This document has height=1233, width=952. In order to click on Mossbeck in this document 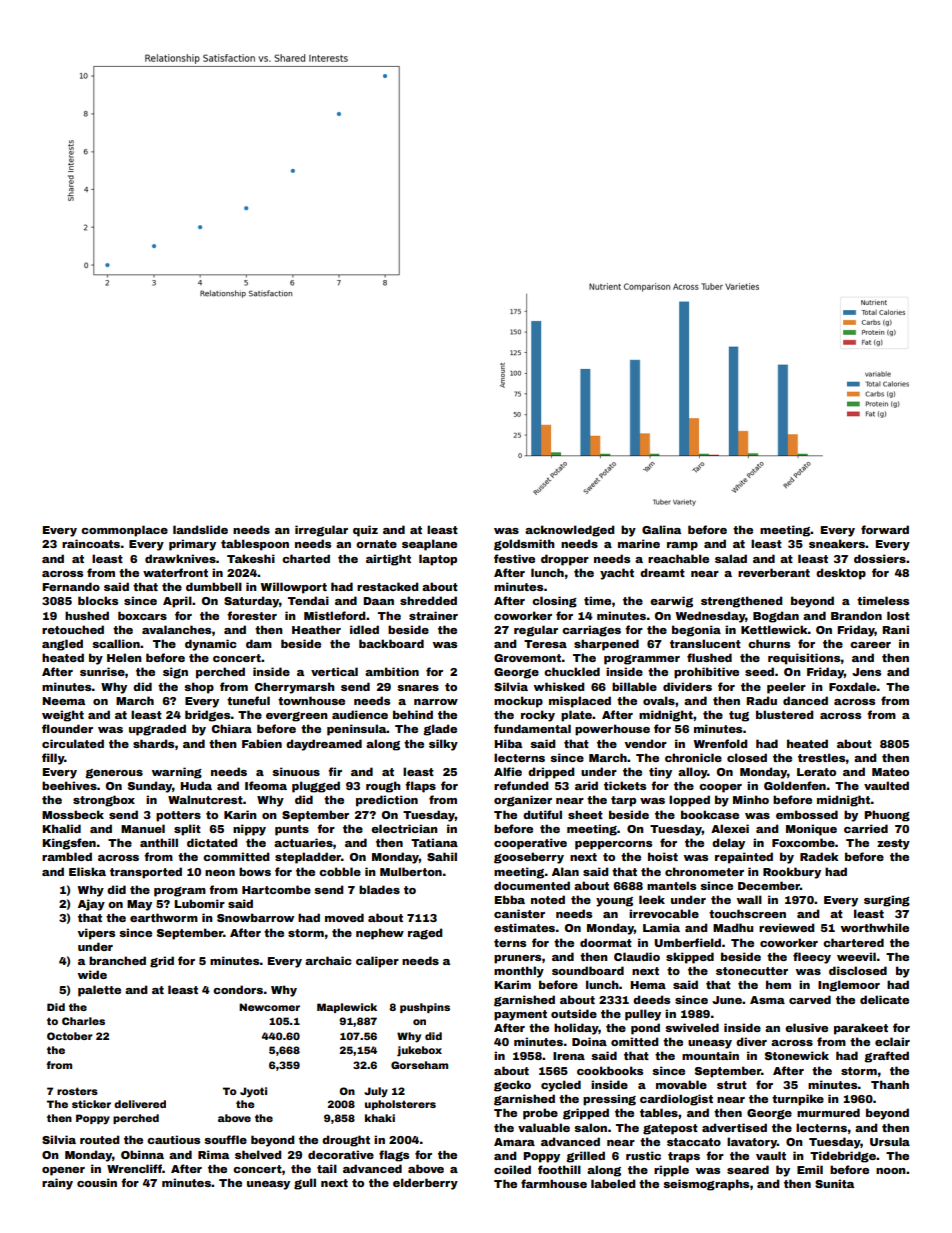, I will do `click(73, 814)`.
